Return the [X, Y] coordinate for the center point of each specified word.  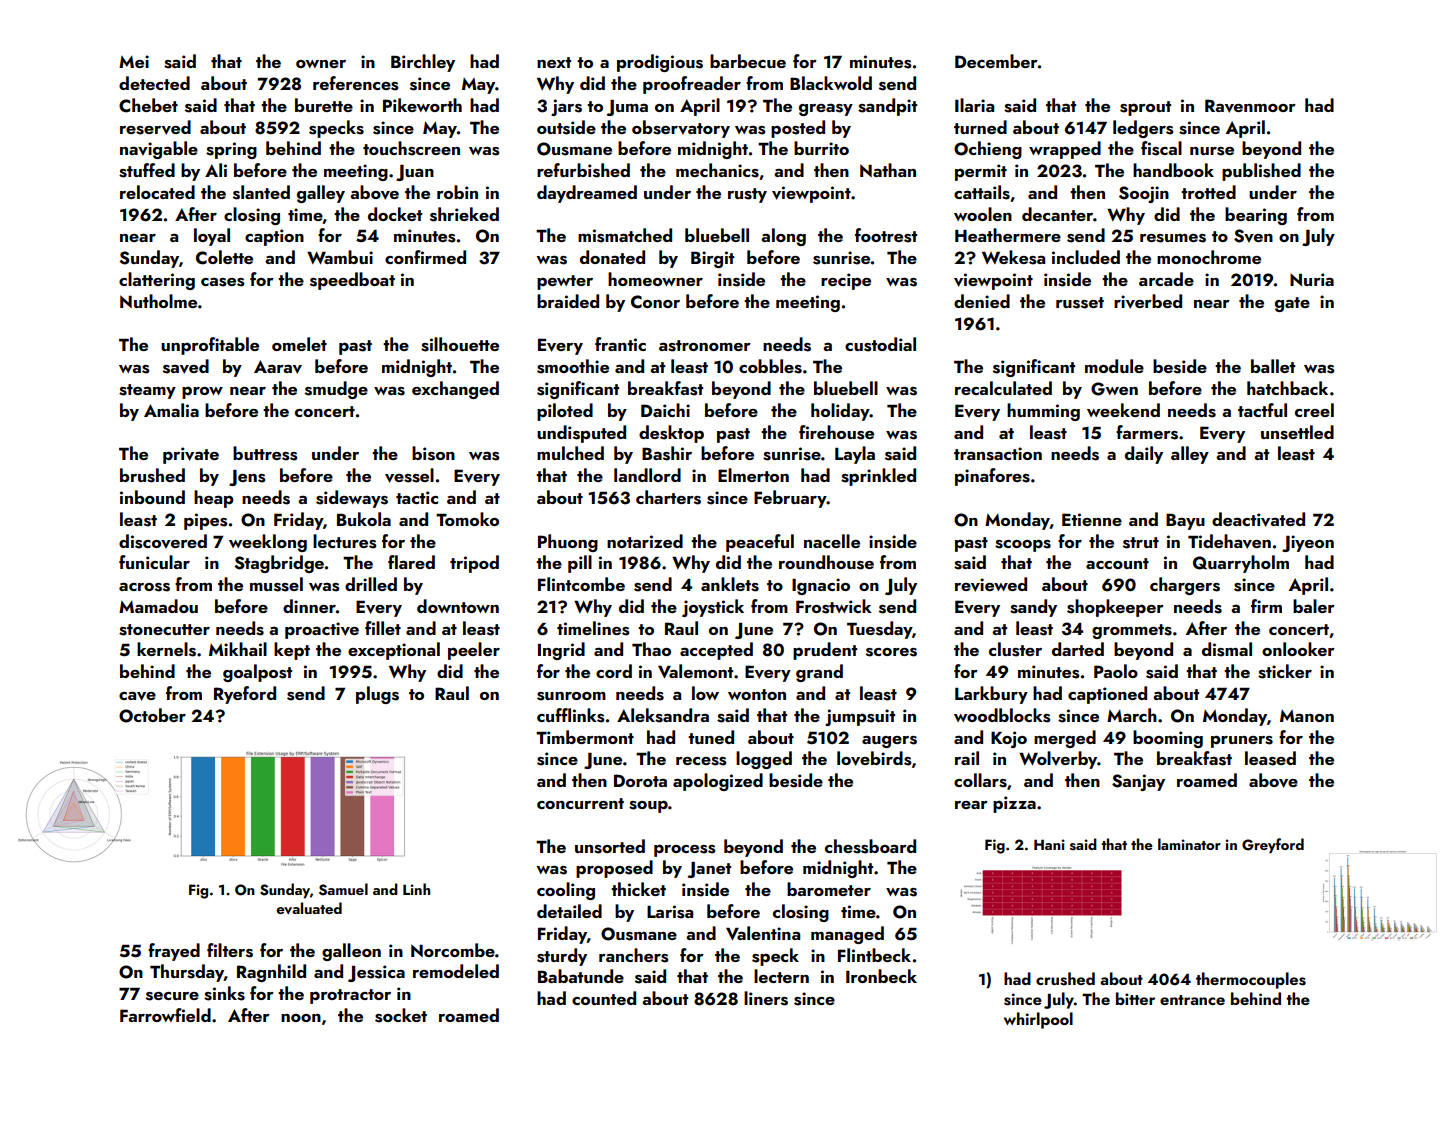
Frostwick [834, 606]
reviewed [991, 584]
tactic [417, 497]
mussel [276, 584]
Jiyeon [1308, 543]
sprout [1145, 108]
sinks [224, 993]
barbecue [748, 61]
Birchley [423, 63]
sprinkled [878, 477]
